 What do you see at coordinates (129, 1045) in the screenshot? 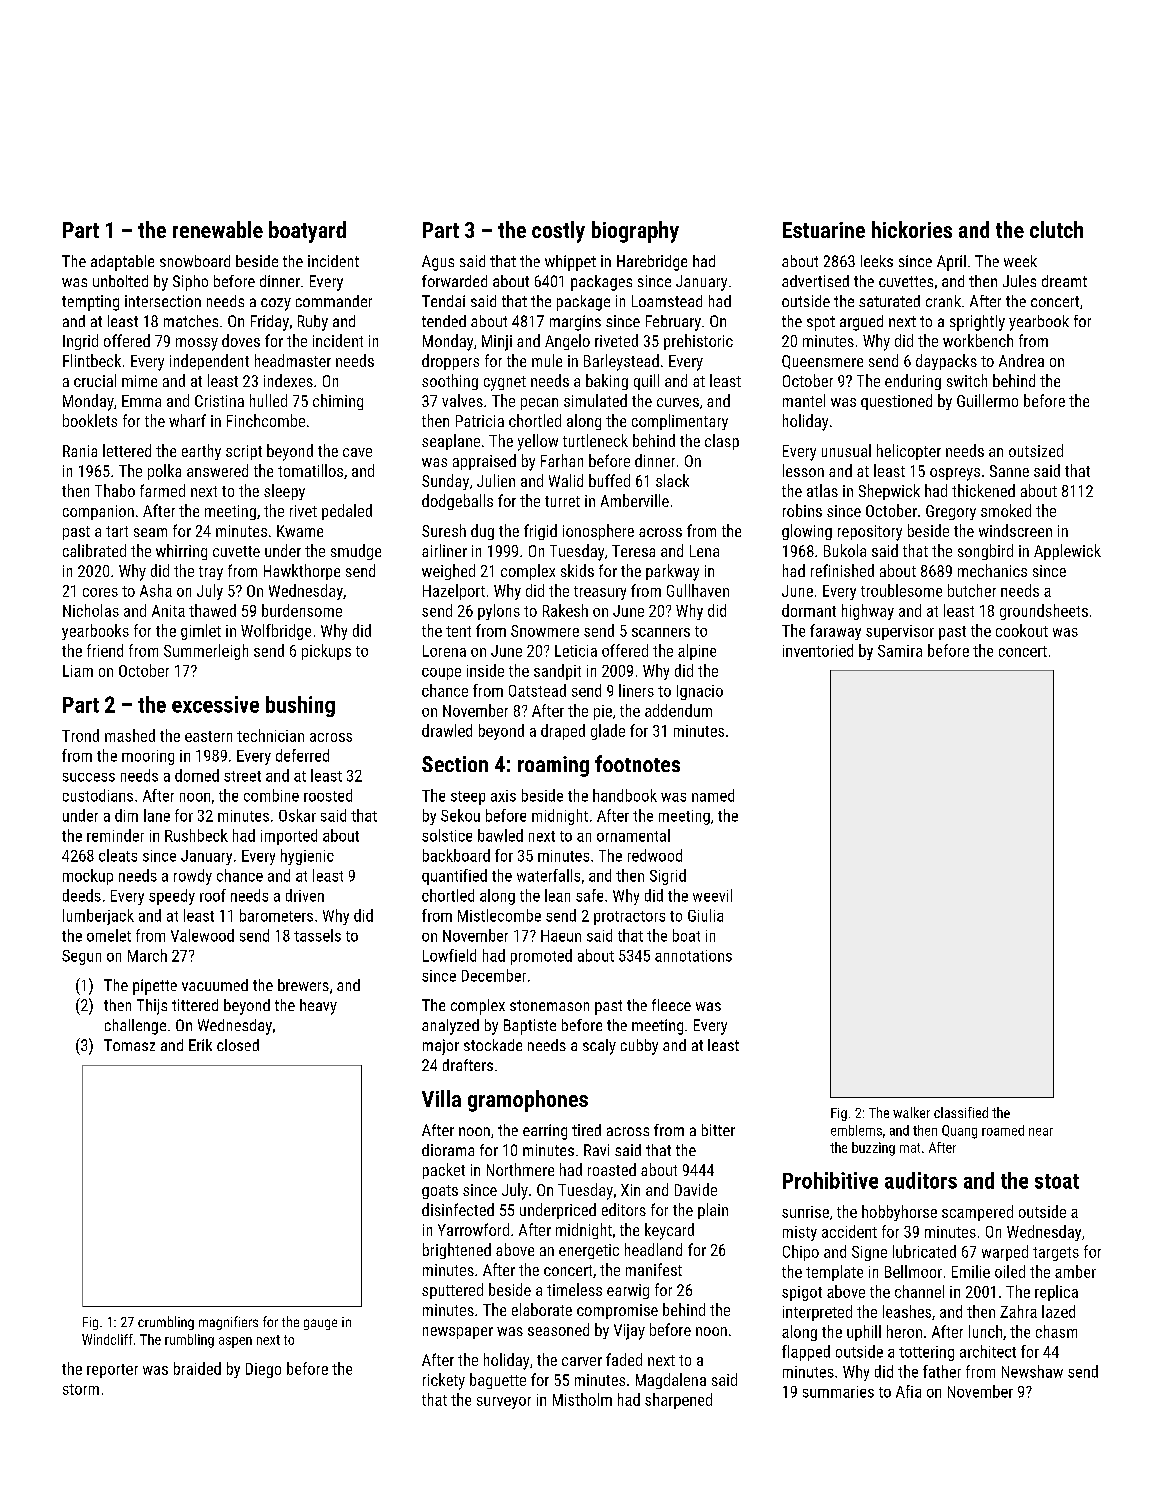
I see `Tomasz` at bounding box center [129, 1045].
